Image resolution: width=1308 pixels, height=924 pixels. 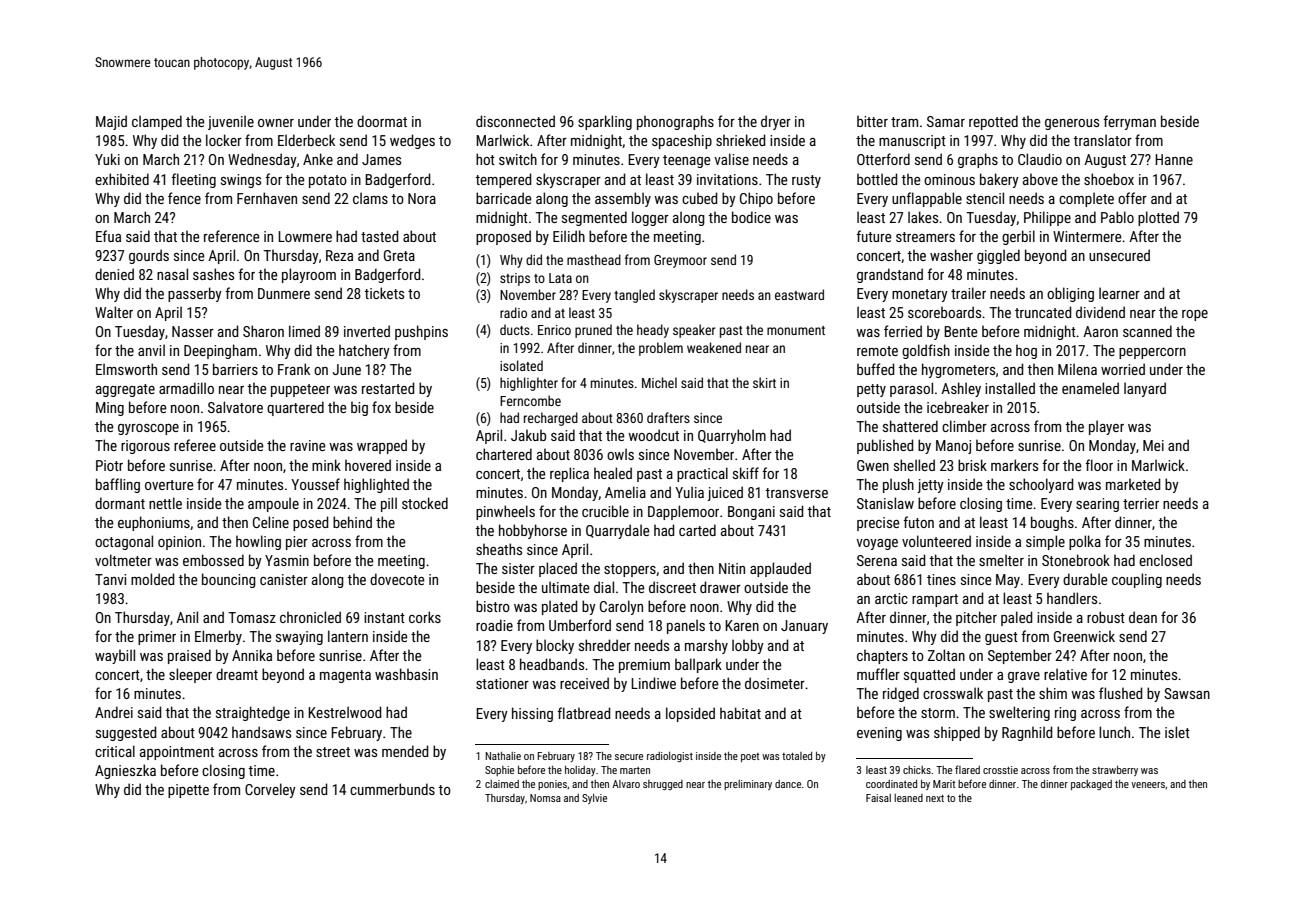 I want to click on Yulia, so click(x=689, y=492).
